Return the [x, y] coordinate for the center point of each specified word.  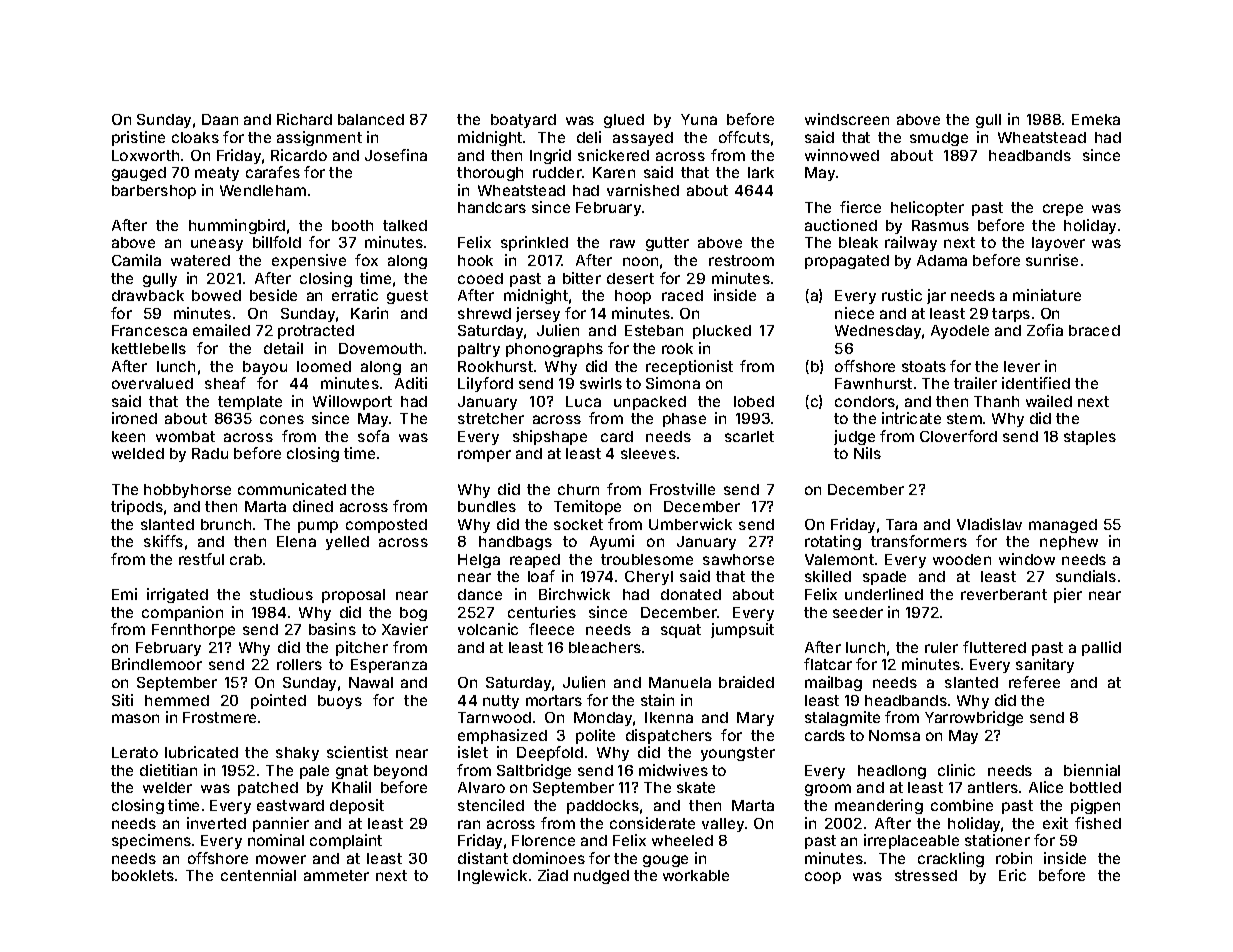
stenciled [491, 805]
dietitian [168, 770]
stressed [926, 875]
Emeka [1096, 119]
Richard [304, 119]
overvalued [152, 383]
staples [1090, 438]
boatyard [523, 121]
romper [484, 456]
